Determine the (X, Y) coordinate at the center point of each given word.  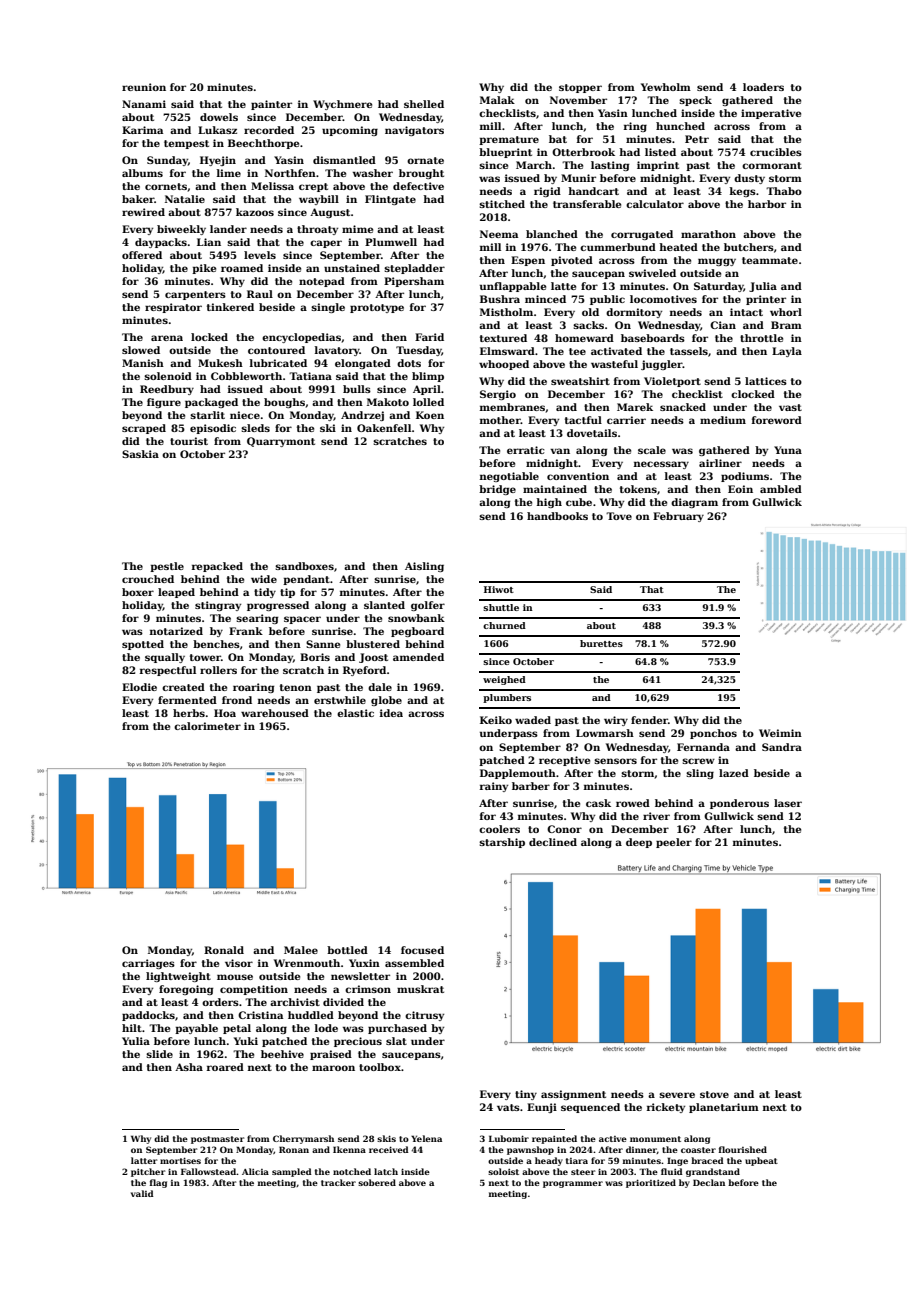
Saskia (140, 454)
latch (386, 1171)
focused (422, 950)
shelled (424, 104)
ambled (781, 489)
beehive (282, 1054)
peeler (674, 843)
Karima (142, 130)
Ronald (224, 950)
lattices (766, 381)
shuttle (501, 607)
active (613, 1139)
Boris (315, 657)
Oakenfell (384, 428)
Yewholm (666, 87)
